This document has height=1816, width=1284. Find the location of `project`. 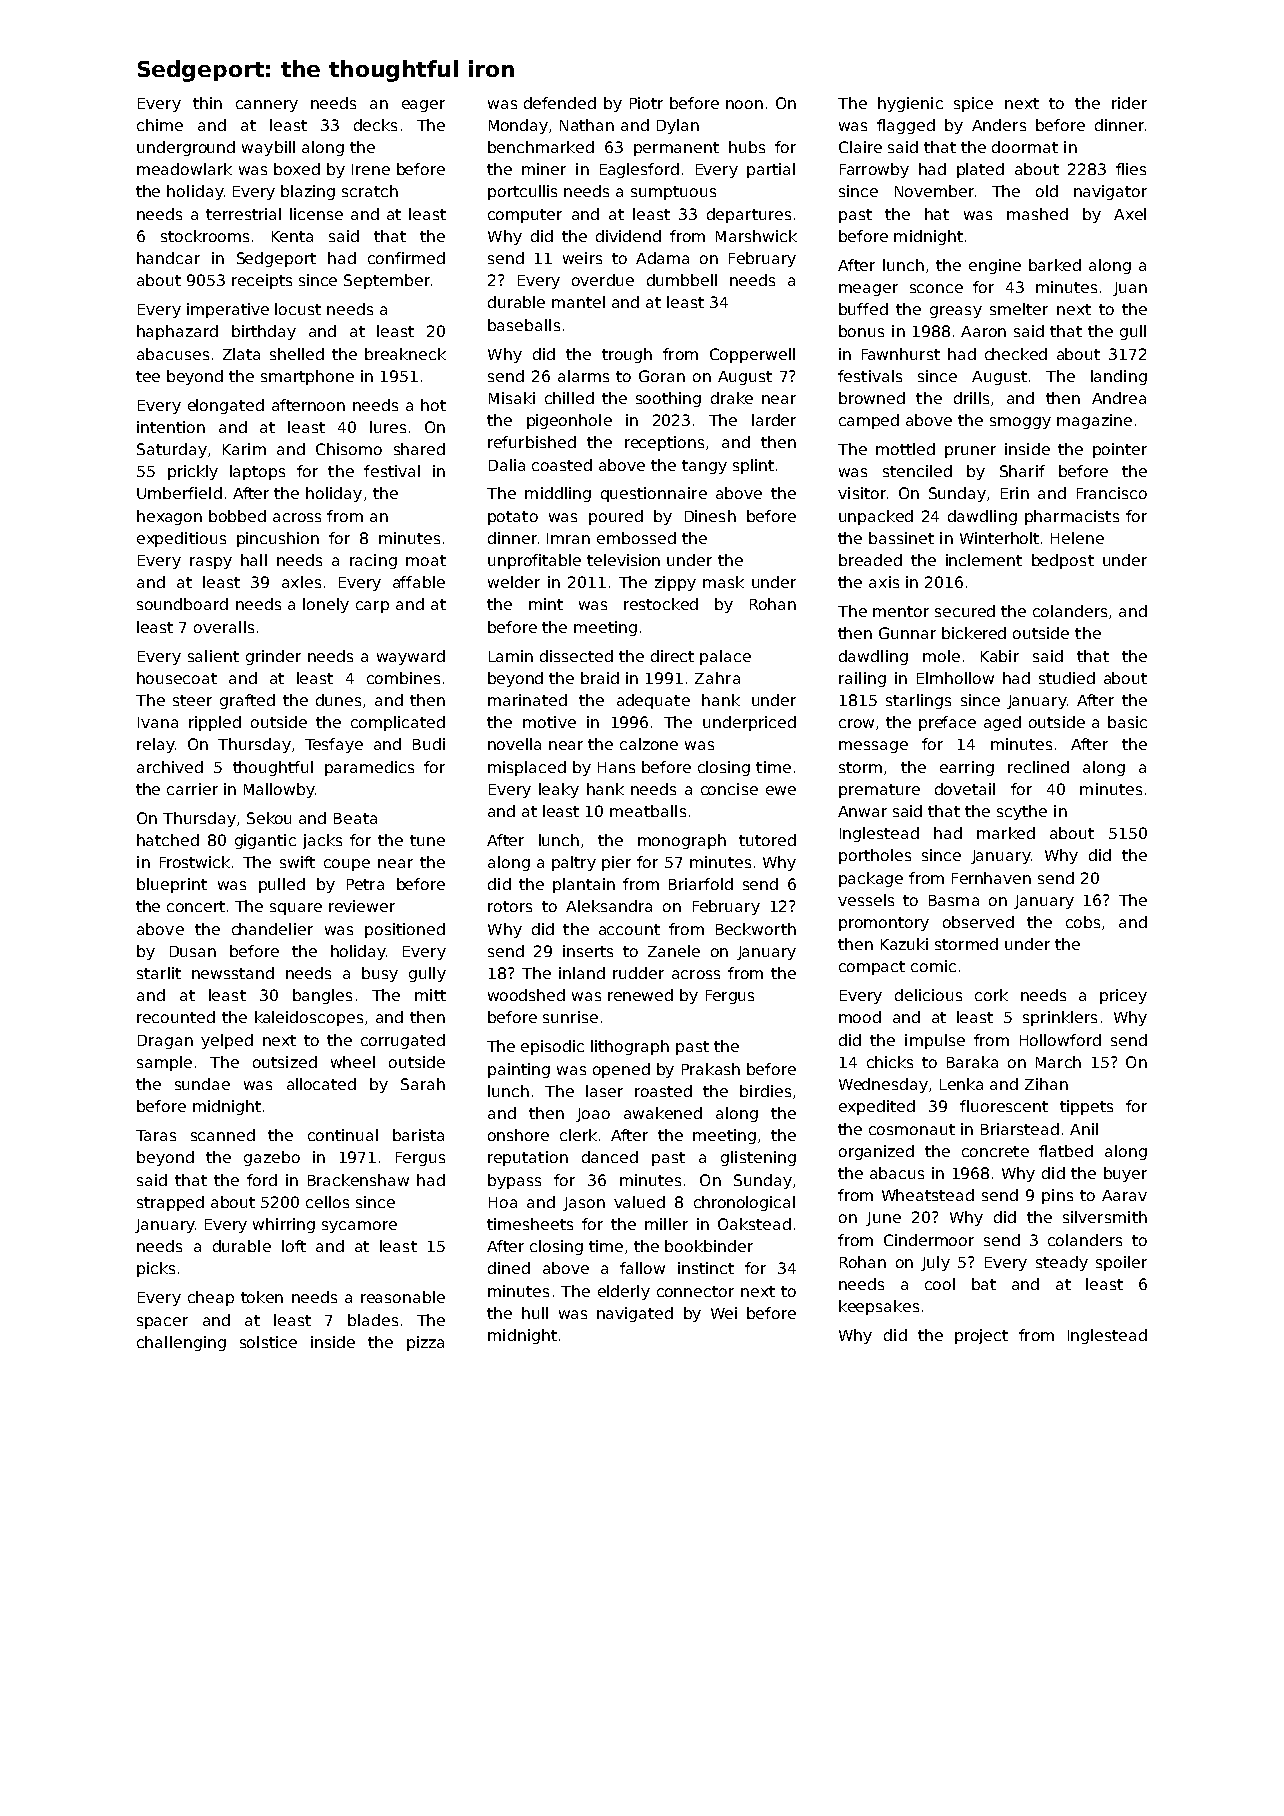

project is located at coordinates (981, 1336).
